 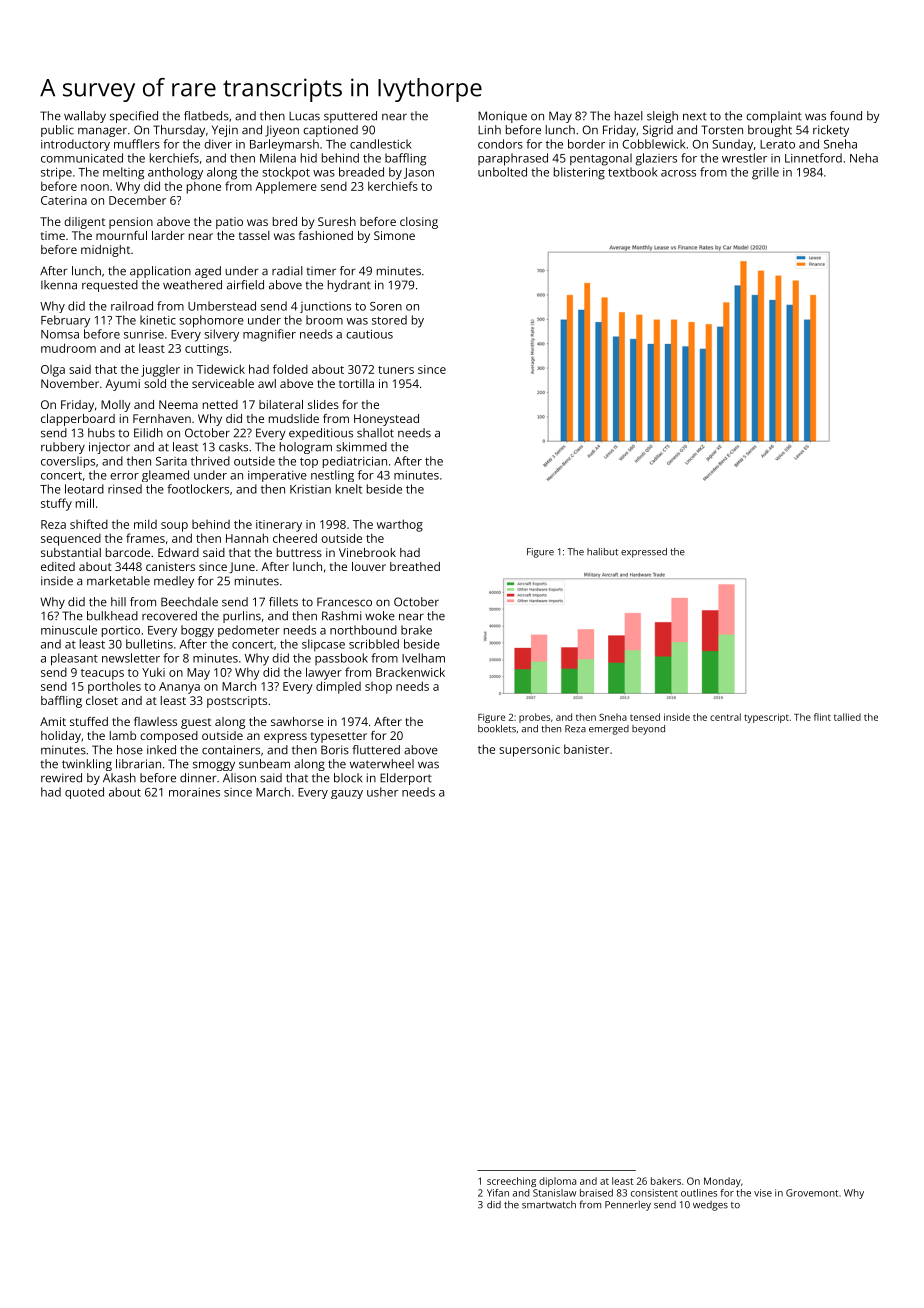 What do you see at coordinates (586, 749) in the document?
I see `banister` at bounding box center [586, 749].
